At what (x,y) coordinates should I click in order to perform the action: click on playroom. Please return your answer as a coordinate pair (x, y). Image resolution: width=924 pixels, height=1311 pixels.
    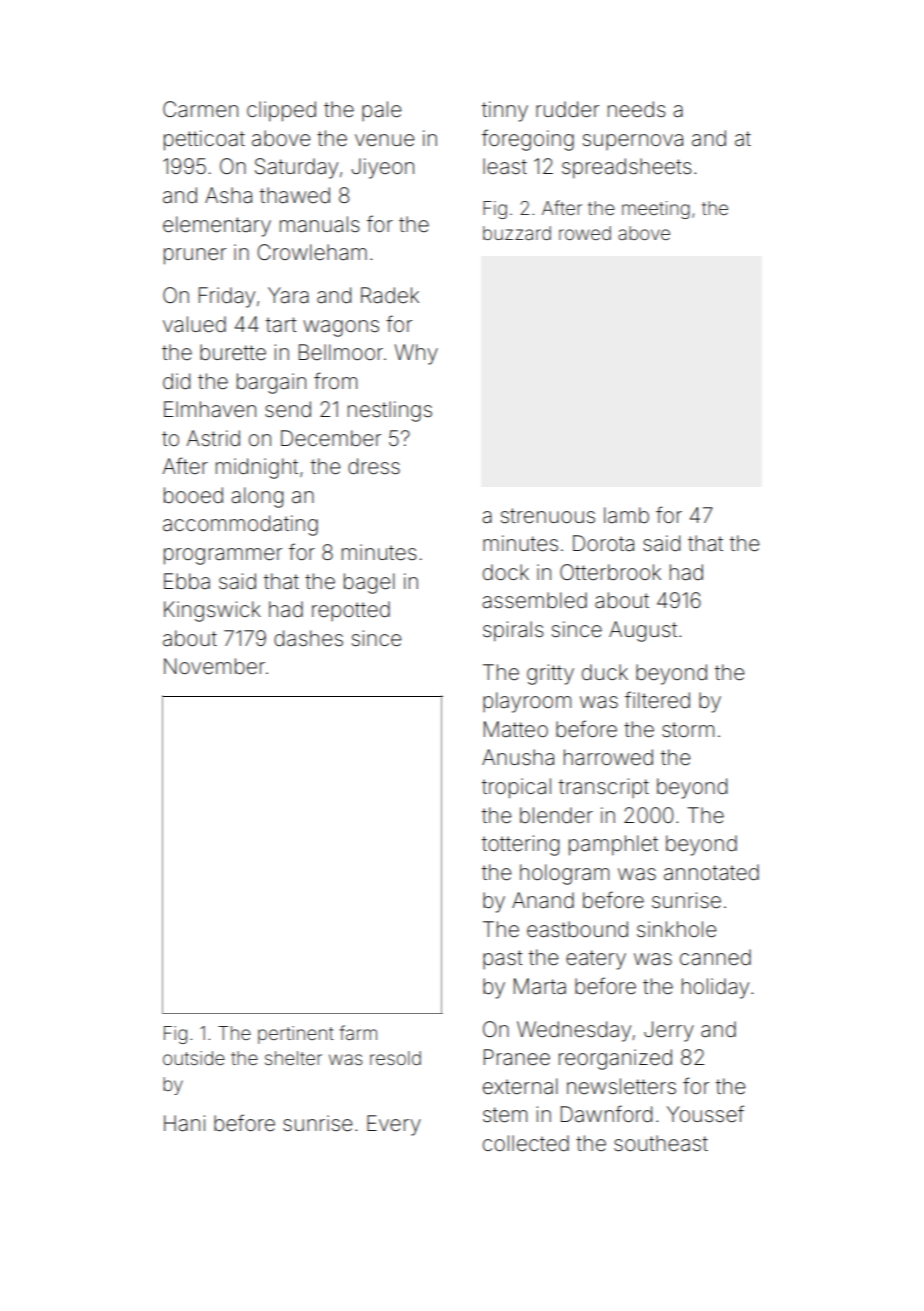
    Looking at the image, I should click on (527, 702).
